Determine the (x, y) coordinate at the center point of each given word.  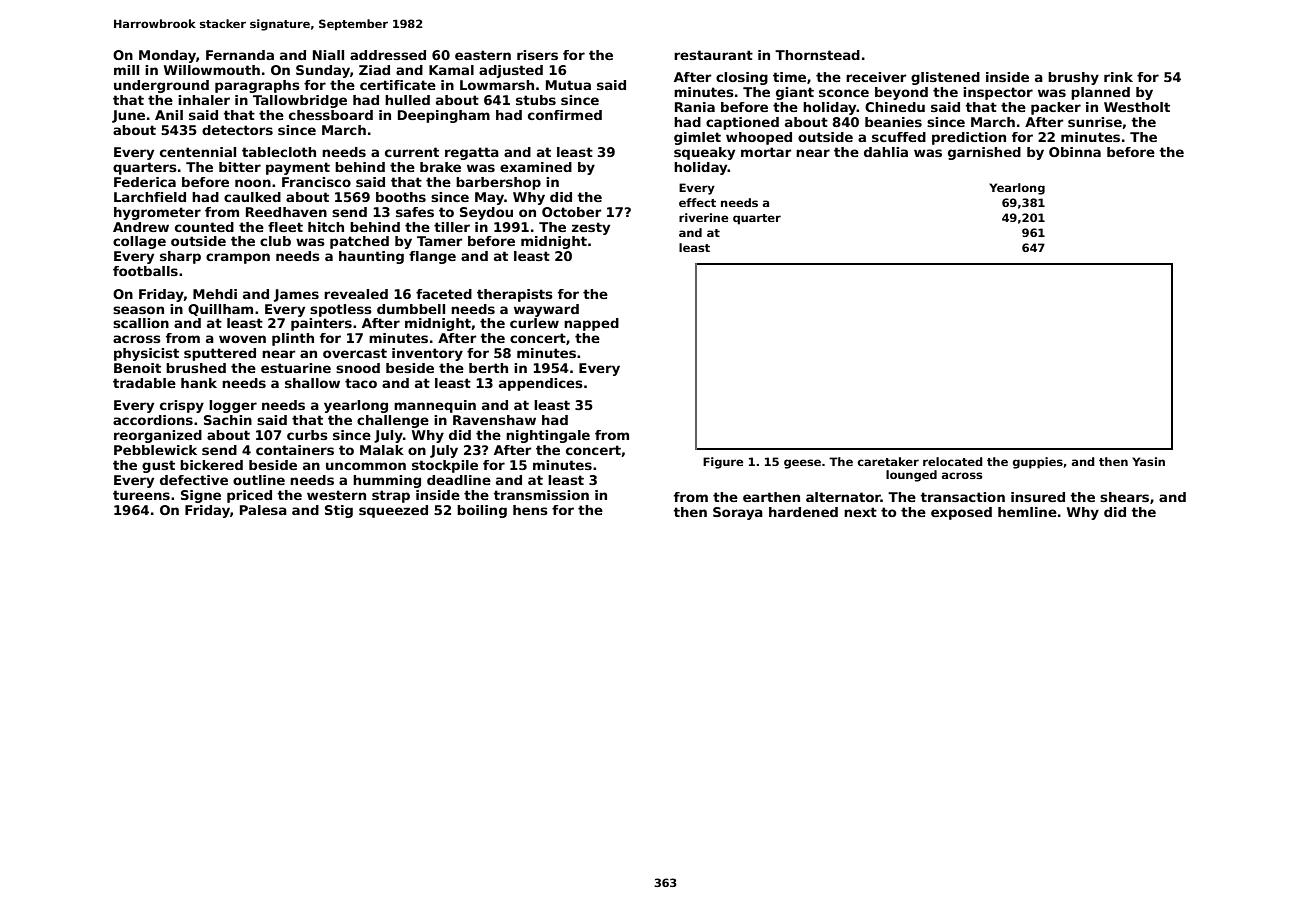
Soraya (738, 513)
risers (537, 55)
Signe (201, 496)
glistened (945, 78)
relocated (953, 461)
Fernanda (240, 55)
